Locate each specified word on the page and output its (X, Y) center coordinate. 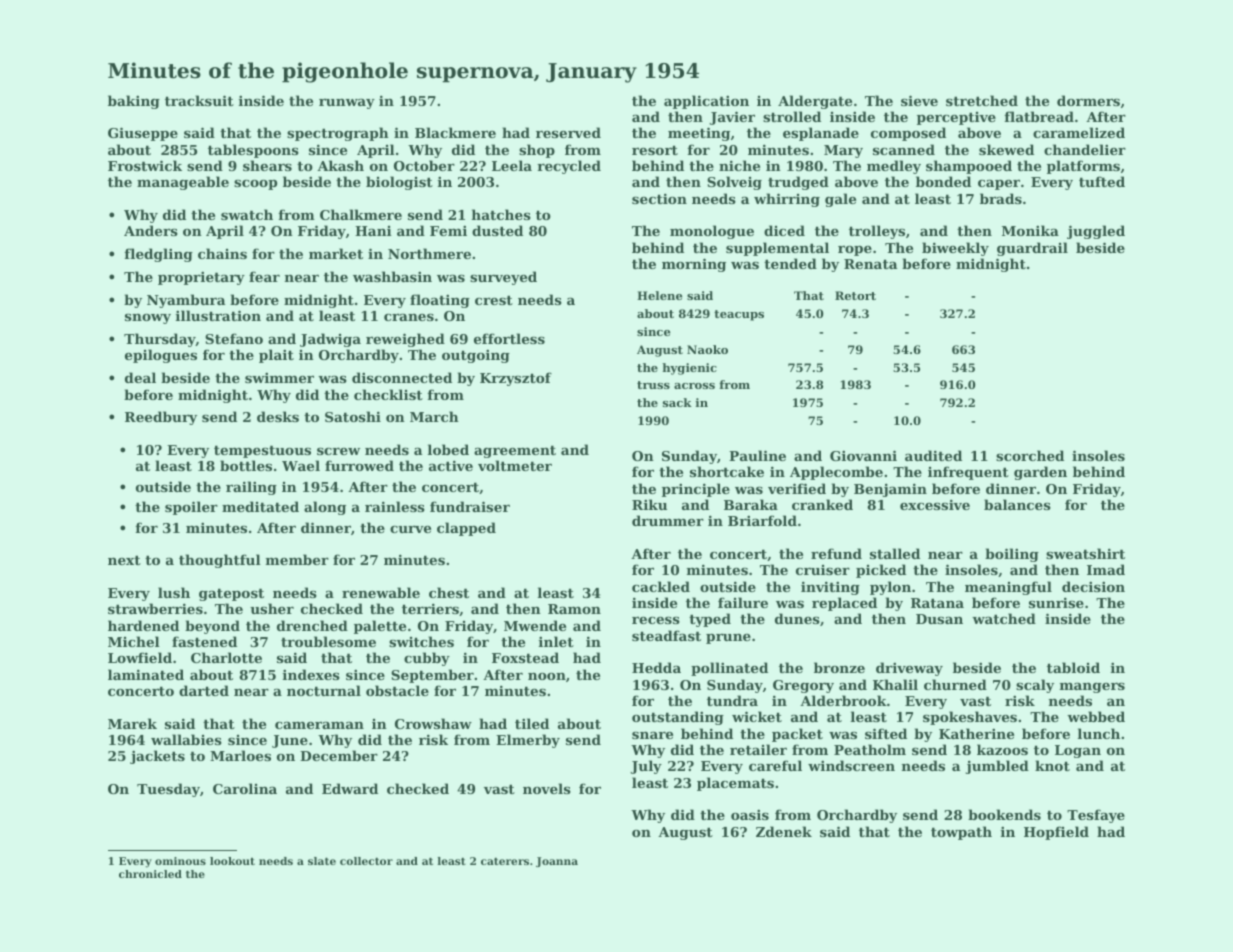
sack (677, 402)
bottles (246, 465)
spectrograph (338, 134)
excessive (935, 504)
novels (547, 788)
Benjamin (890, 490)
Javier (732, 118)
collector (366, 861)
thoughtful (220, 561)
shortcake (727, 471)
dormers (1088, 100)
